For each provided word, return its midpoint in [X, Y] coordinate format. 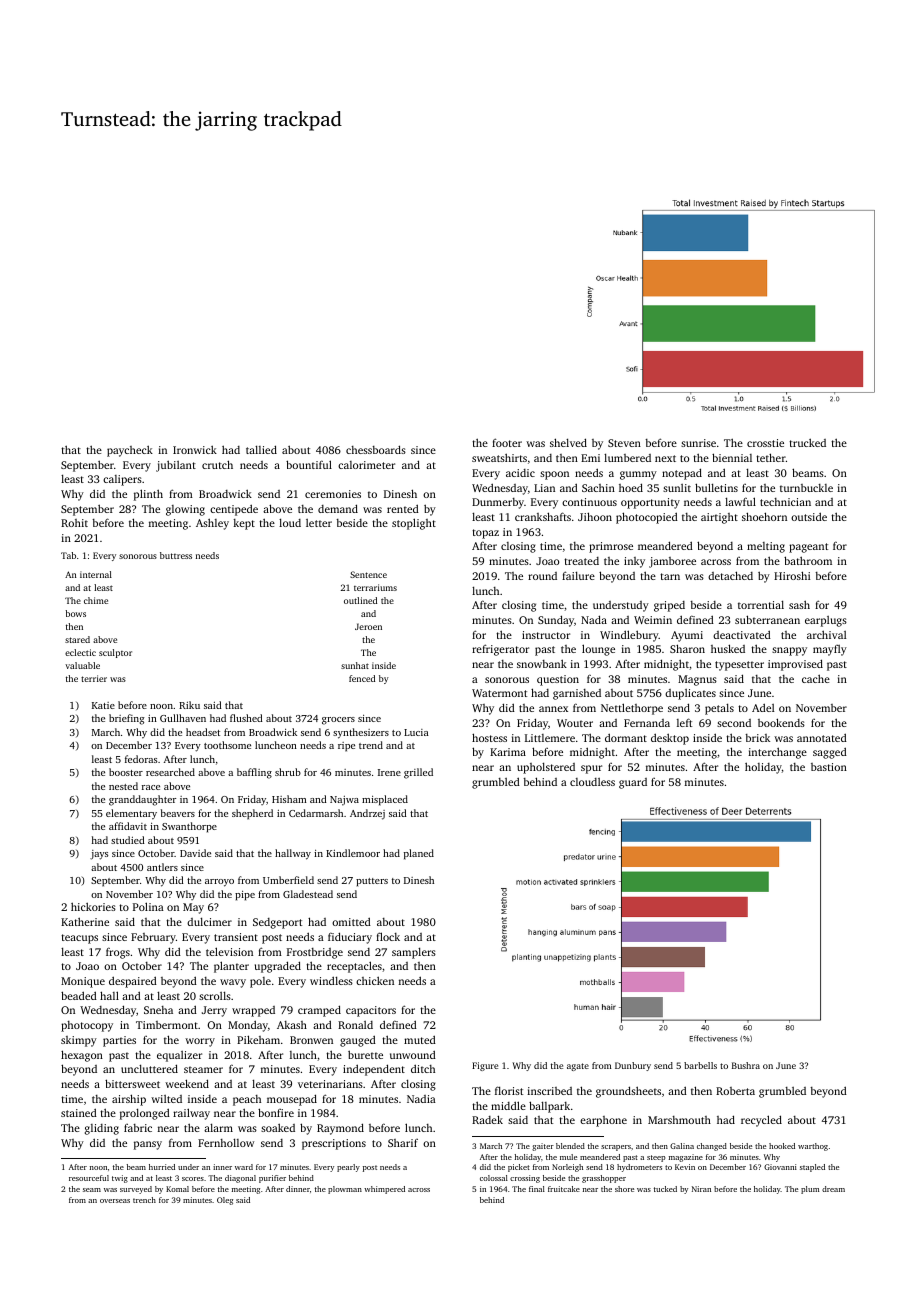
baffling [254, 773]
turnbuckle [806, 488]
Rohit [74, 523]
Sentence [368, 574]
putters [372, 882]
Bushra [746, 1065]
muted [420, 1039]
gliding [102, 1129]
